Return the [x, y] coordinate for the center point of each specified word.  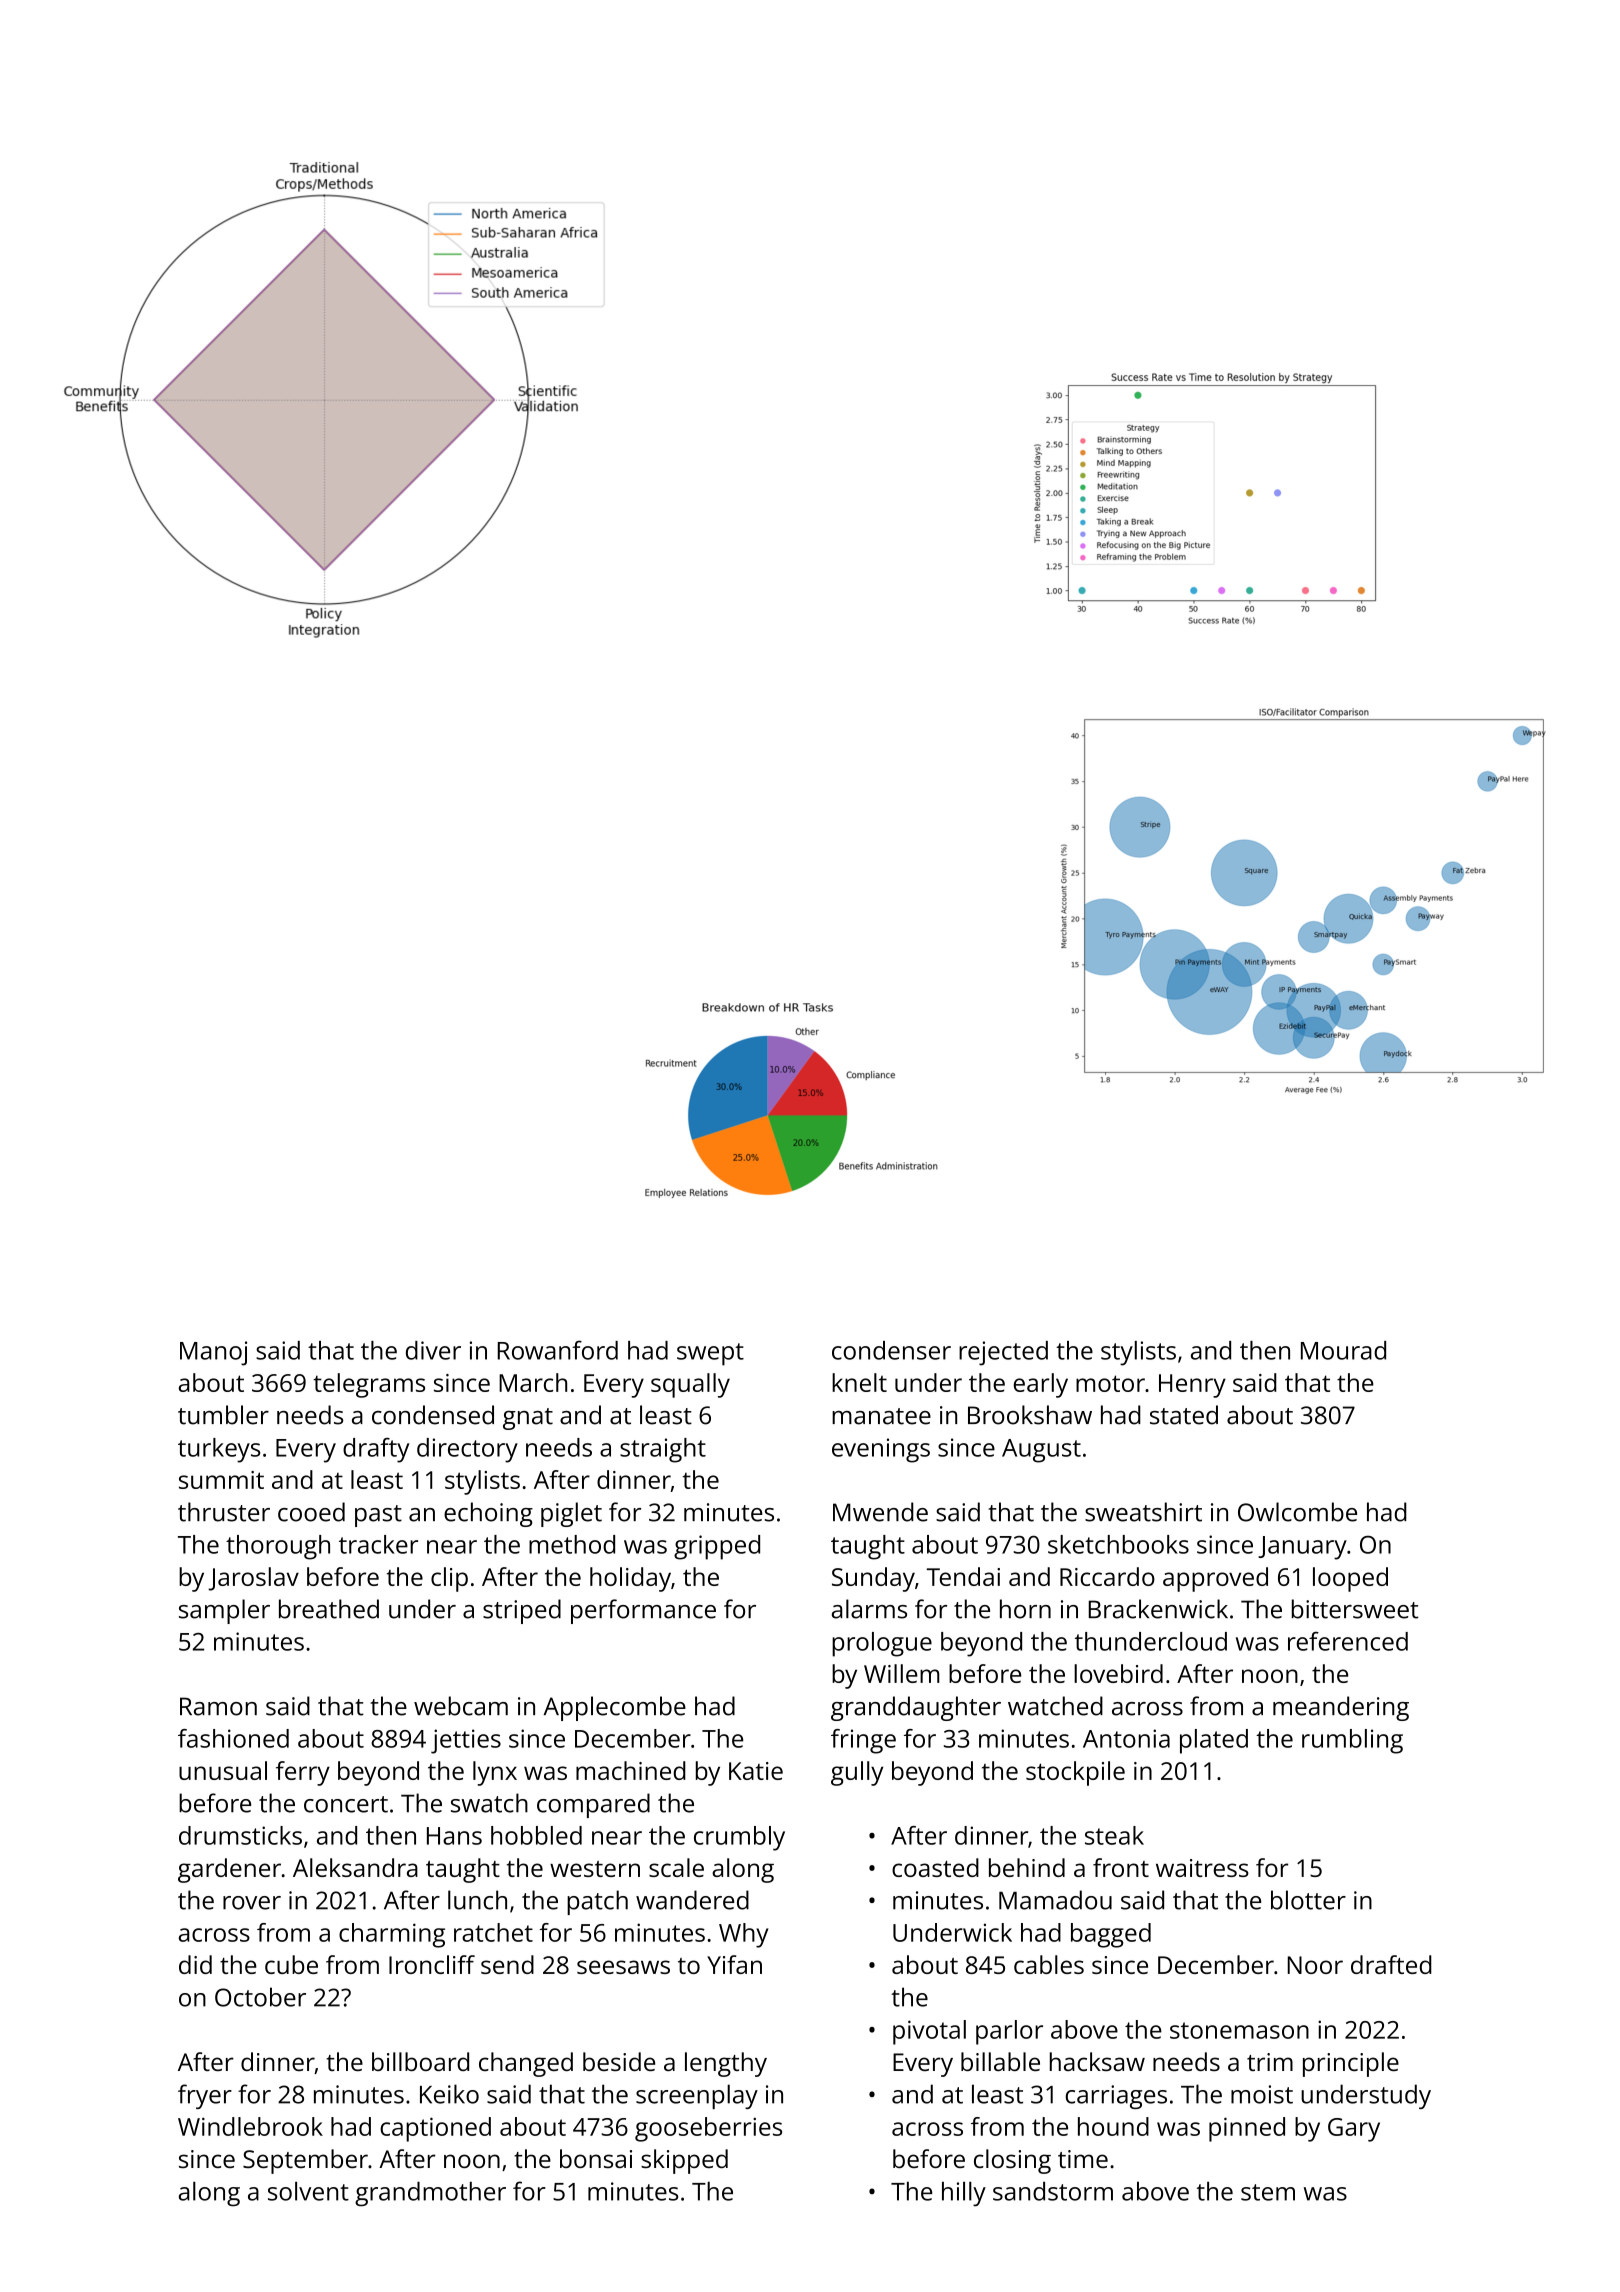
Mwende [880, 1512]
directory [467, 1450]
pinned [1247, 2129]
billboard [420, 2061]
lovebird [1118, 1673]
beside [619, 2061]
